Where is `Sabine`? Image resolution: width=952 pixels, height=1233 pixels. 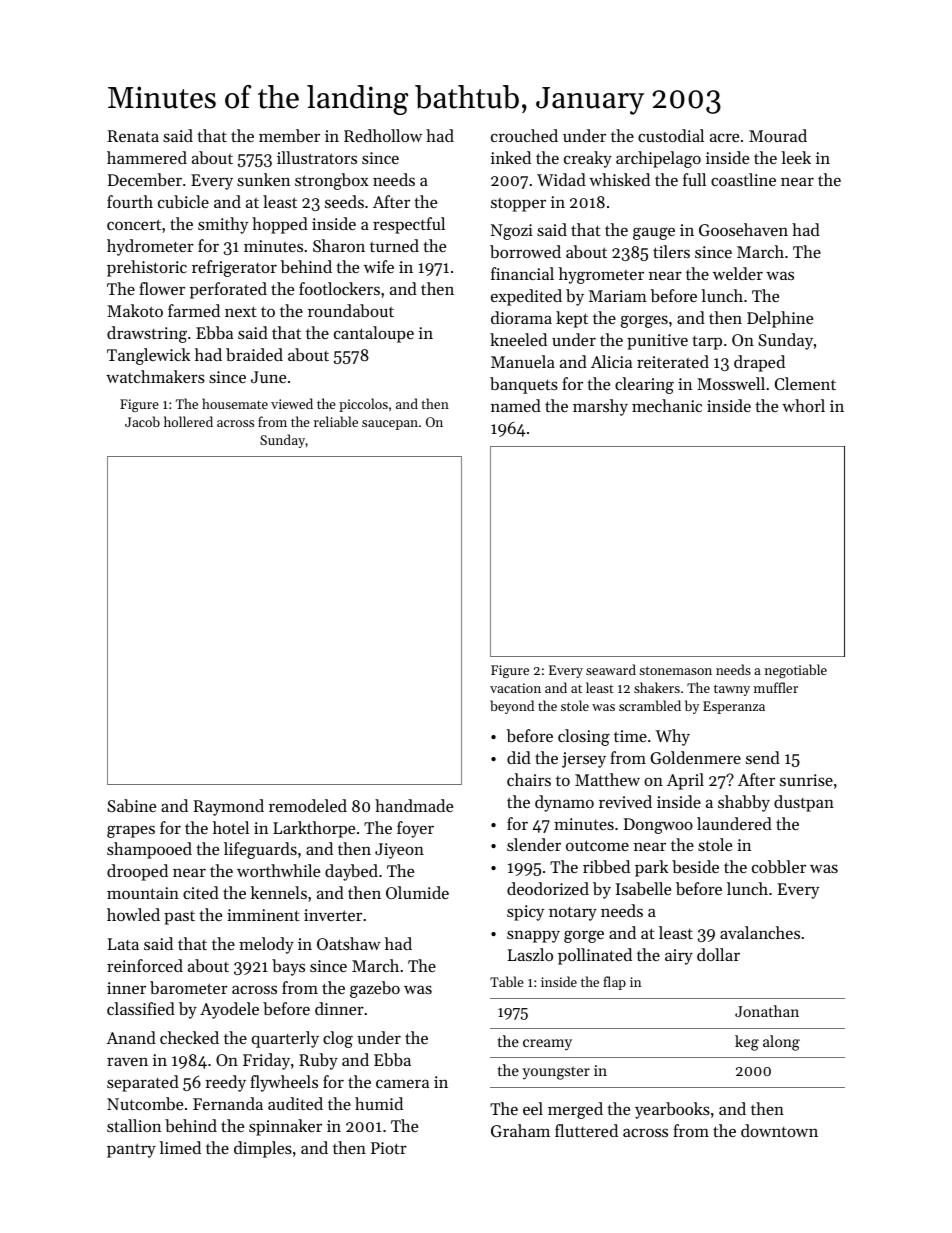
Sabine is located at coordinates (131, 805).
